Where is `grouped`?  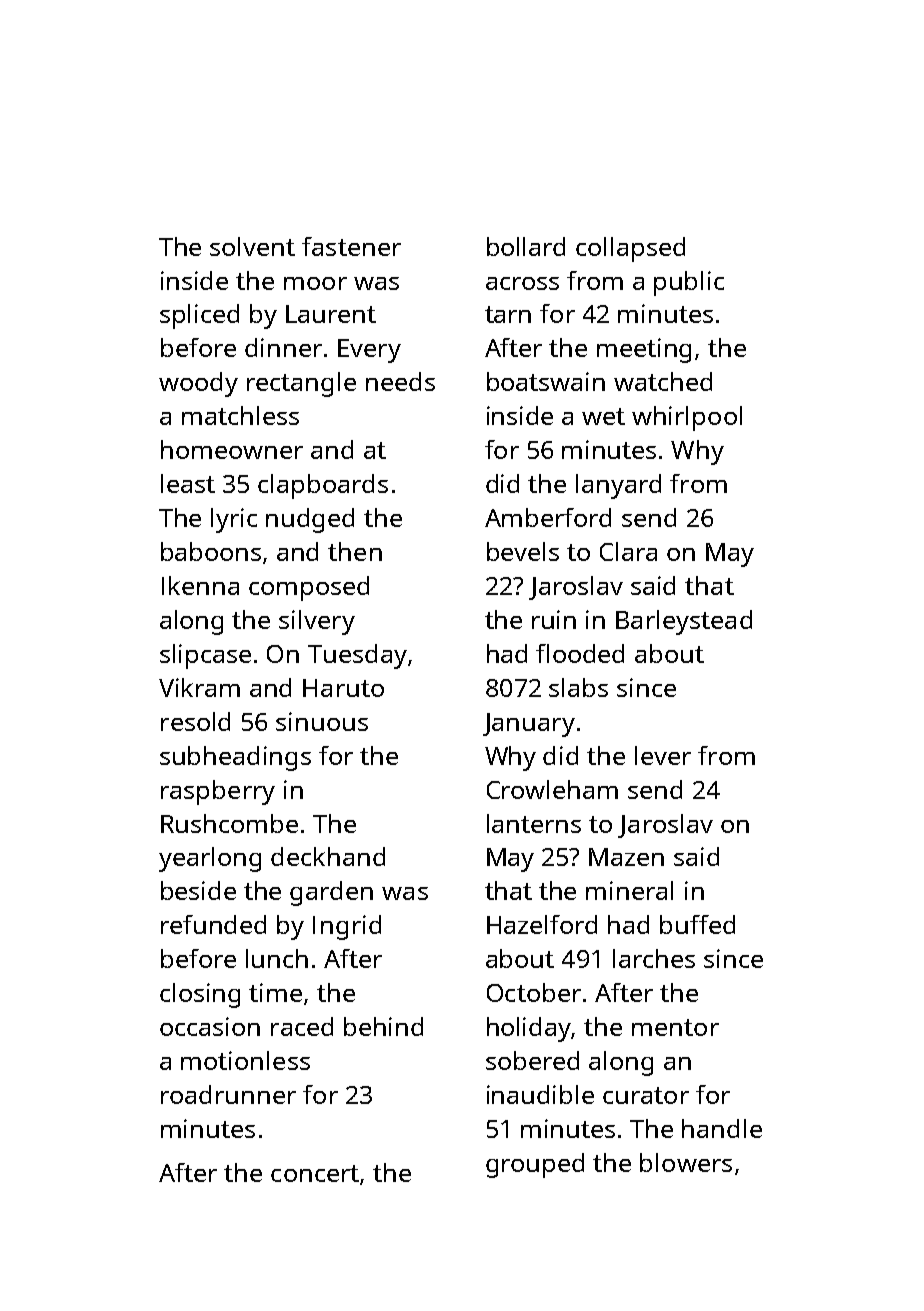
grouped is located at coordinates (535, 1165).
